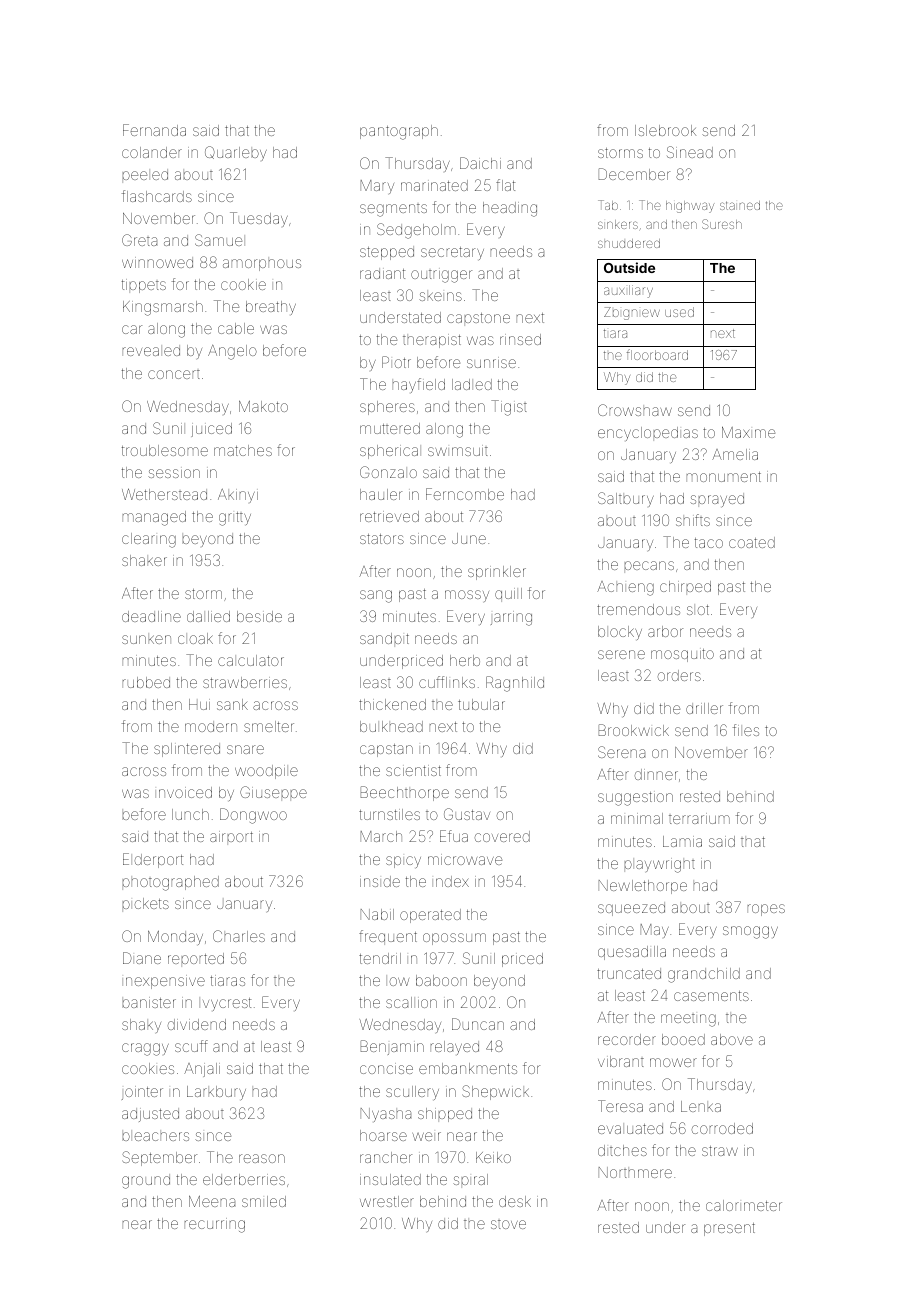  What do you see at coordinates (157, 196) in the screenshot?
I see `flashcards` at bounding box center [157, 196].
